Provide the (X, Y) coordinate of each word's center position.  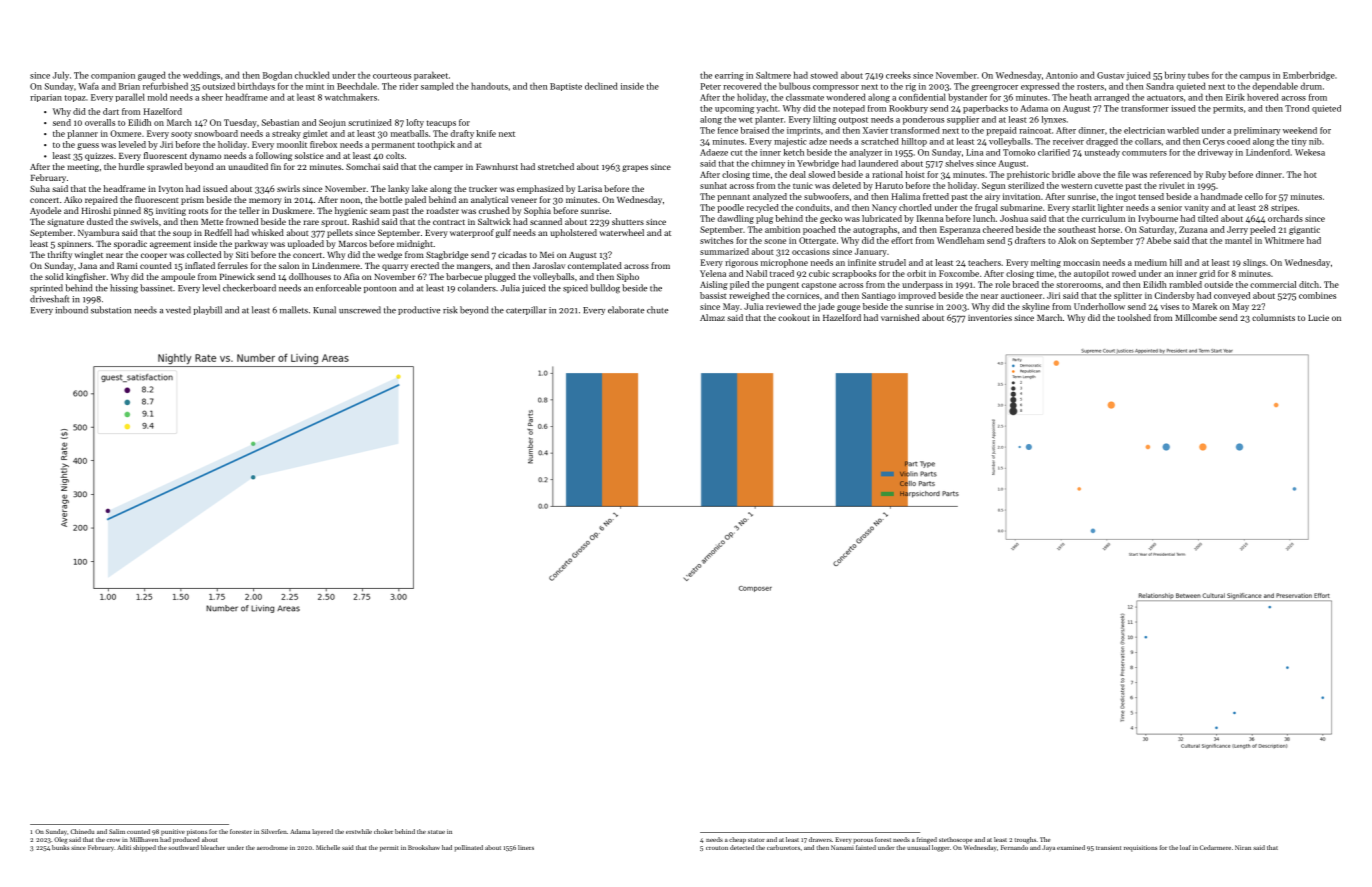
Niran (1243, 847)
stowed (824, 75)
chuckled (312, 75)
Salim (117, 831)
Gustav (1111, 75)
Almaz (712, 317)
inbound (71, 310)
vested (178, 310)
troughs (1025, 840)
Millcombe (1196, 317)
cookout (794, 317)
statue (436, 832)
